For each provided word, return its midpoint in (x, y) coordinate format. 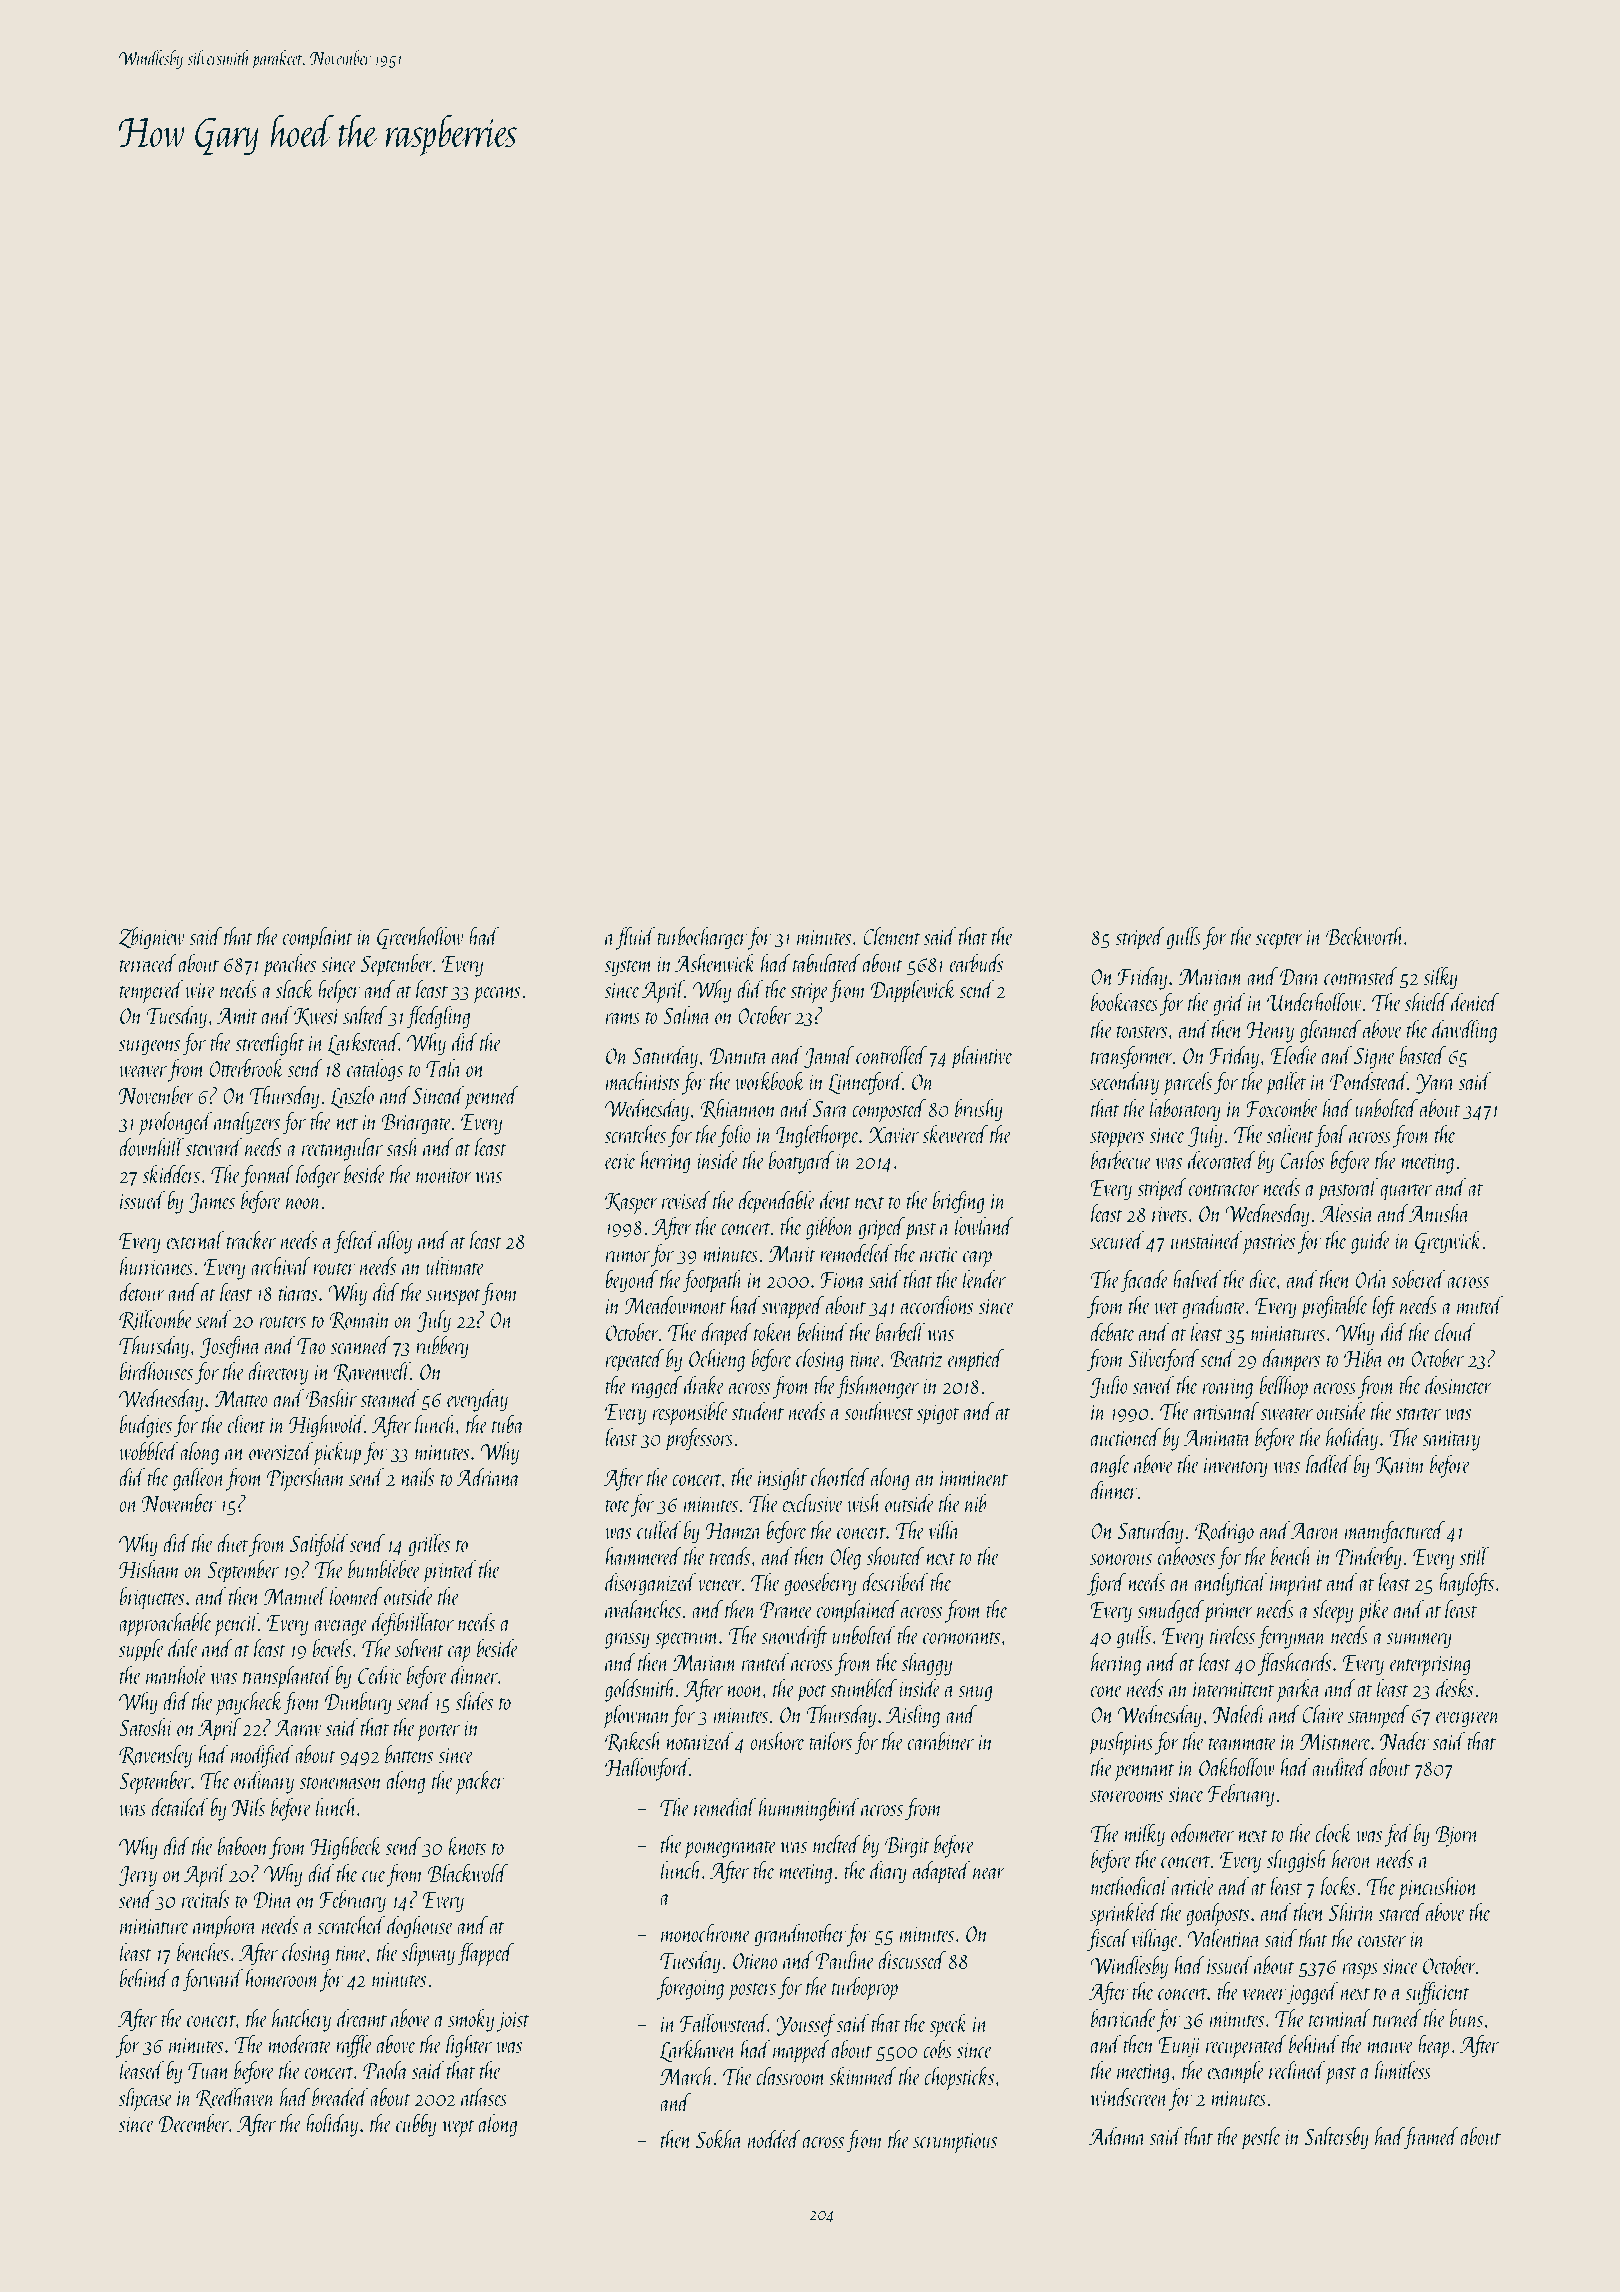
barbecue (1121, 1160)
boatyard (801, 1162)
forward (212, 1980)
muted (1480, 1305)
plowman (637, 1716)
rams (623, 1018)
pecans (497, 995)
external (195, 1240)
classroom (790, 2076)
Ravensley (155, 1756)
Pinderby (1369, 1558)
